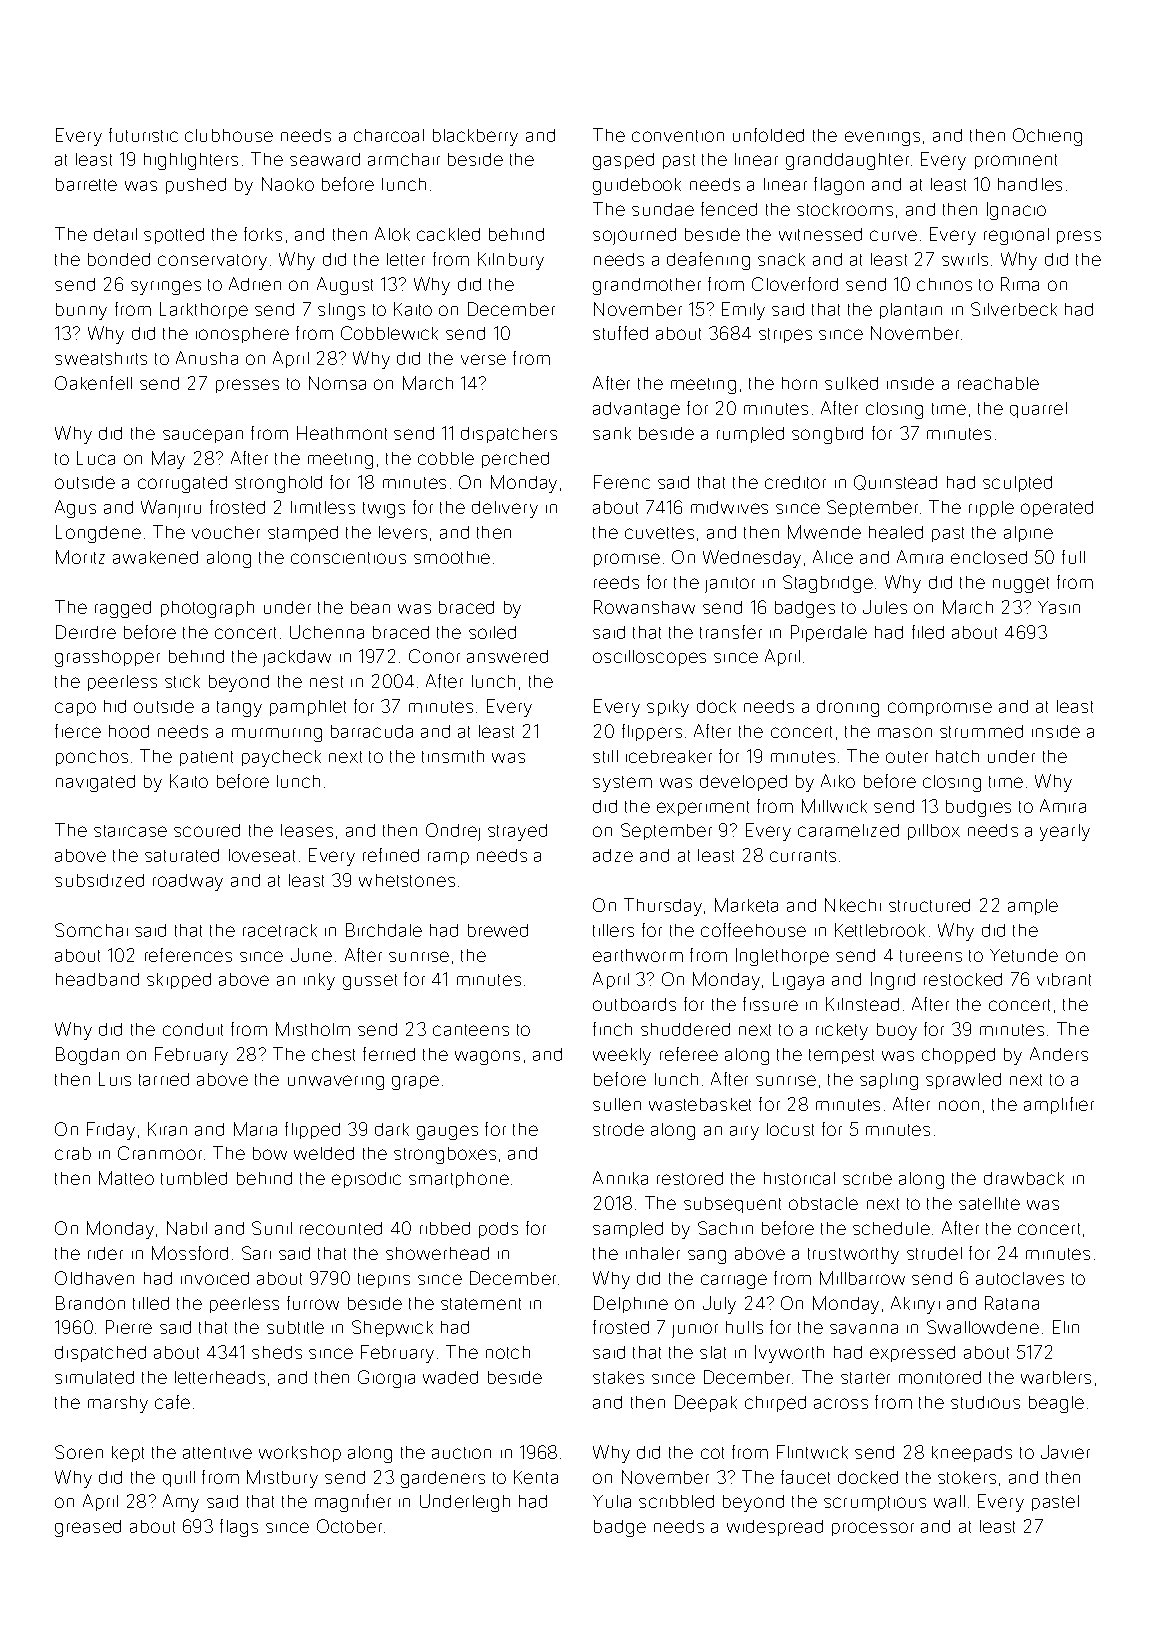  I want to click on Brandon, so click(90, 1303).
